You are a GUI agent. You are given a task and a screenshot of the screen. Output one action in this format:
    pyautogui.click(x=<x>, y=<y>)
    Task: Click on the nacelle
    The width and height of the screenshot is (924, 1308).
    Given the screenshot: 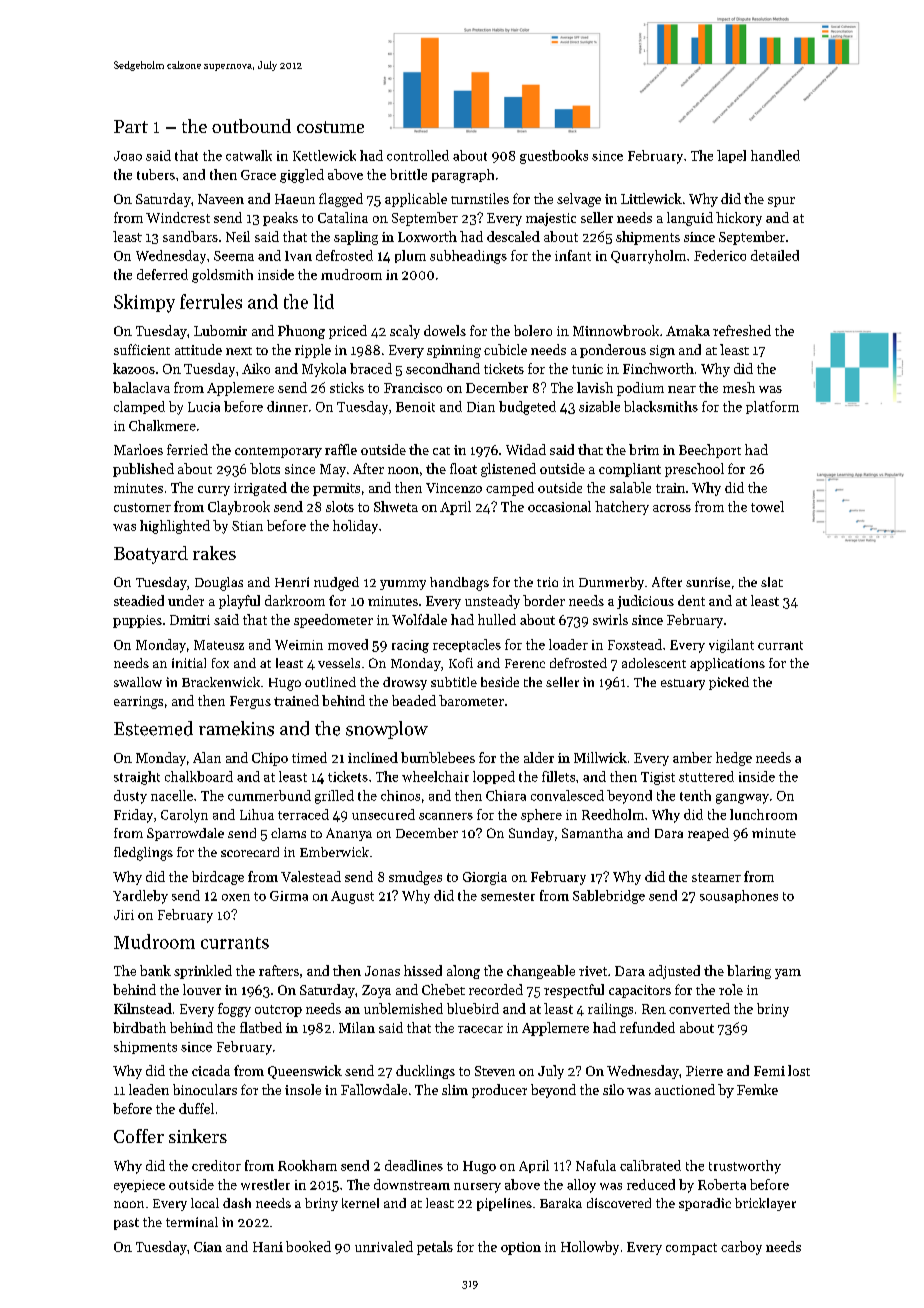 What is the action you would take?
    pyautogui.click(x=172, y=795)
